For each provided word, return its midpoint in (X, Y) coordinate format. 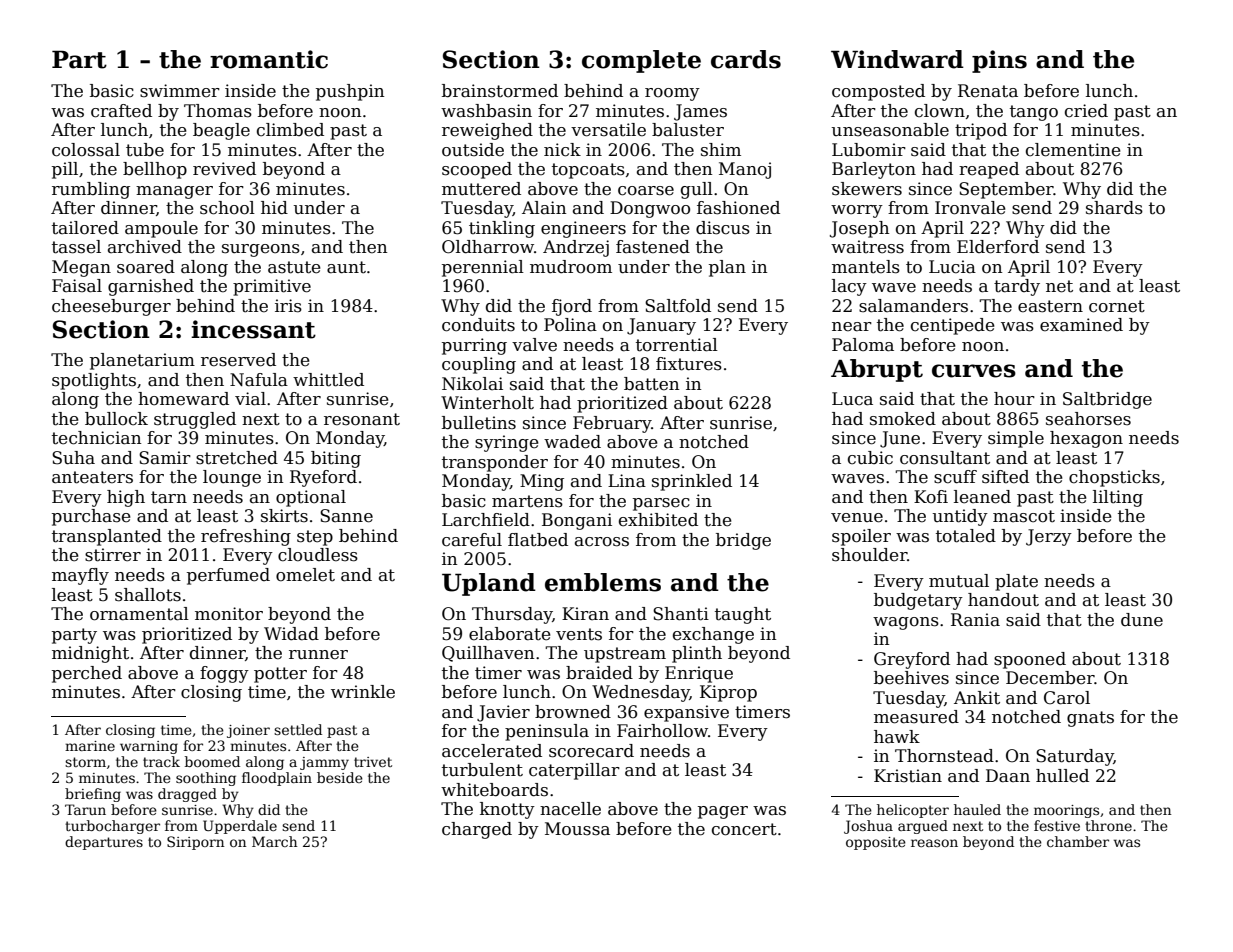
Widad (291, 634)
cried (1086, 111)
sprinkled (692, 482)
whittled (328, 380)
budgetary (918, 601)
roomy (672, 94)
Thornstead (944, 756)
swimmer (180, 91)
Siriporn (196, 843)
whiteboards (494, 790)
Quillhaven (488, 654)
